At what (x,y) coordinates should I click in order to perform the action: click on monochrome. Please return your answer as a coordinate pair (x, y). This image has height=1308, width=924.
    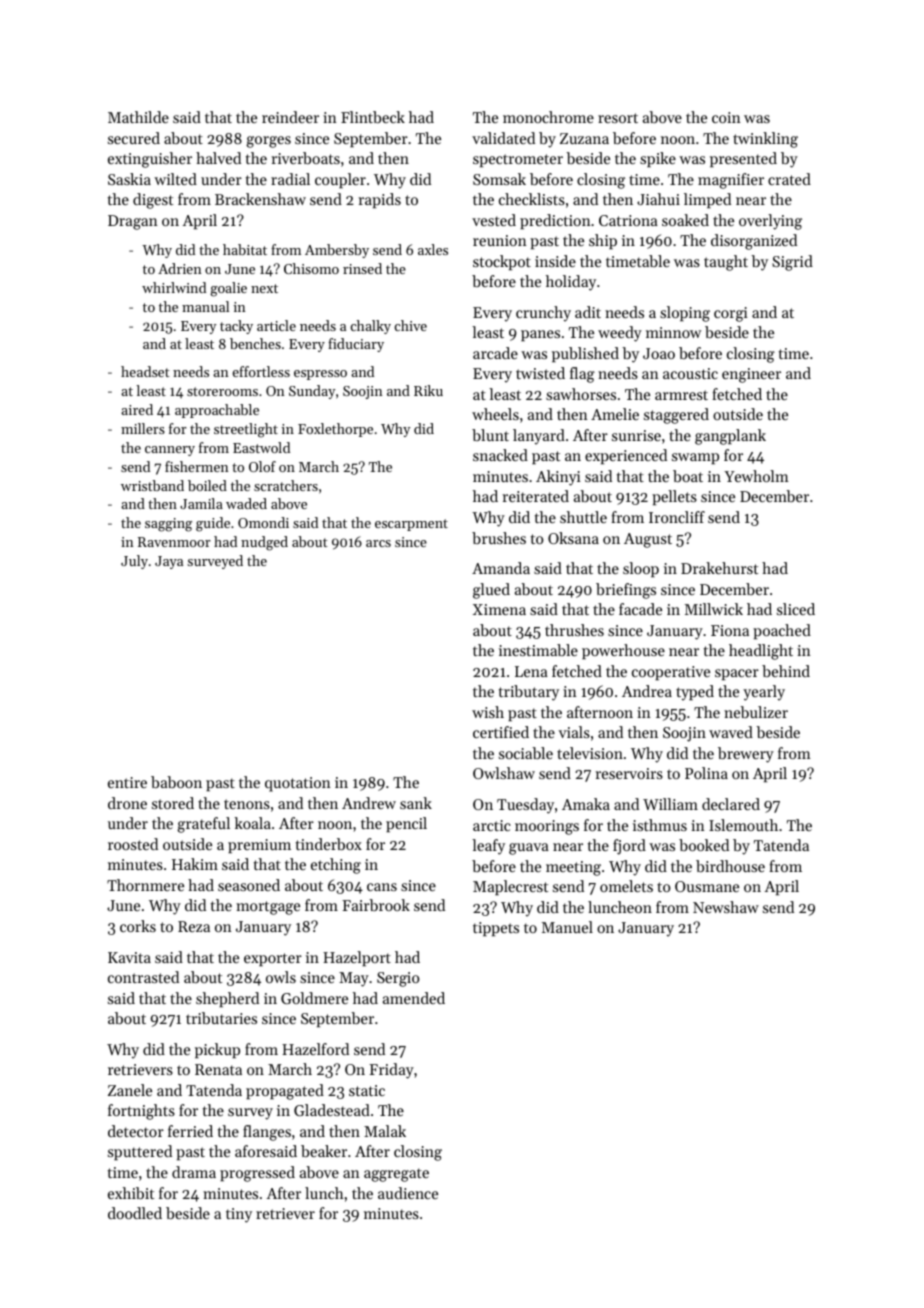
    Looking at the image, I should click on (548, 117).
